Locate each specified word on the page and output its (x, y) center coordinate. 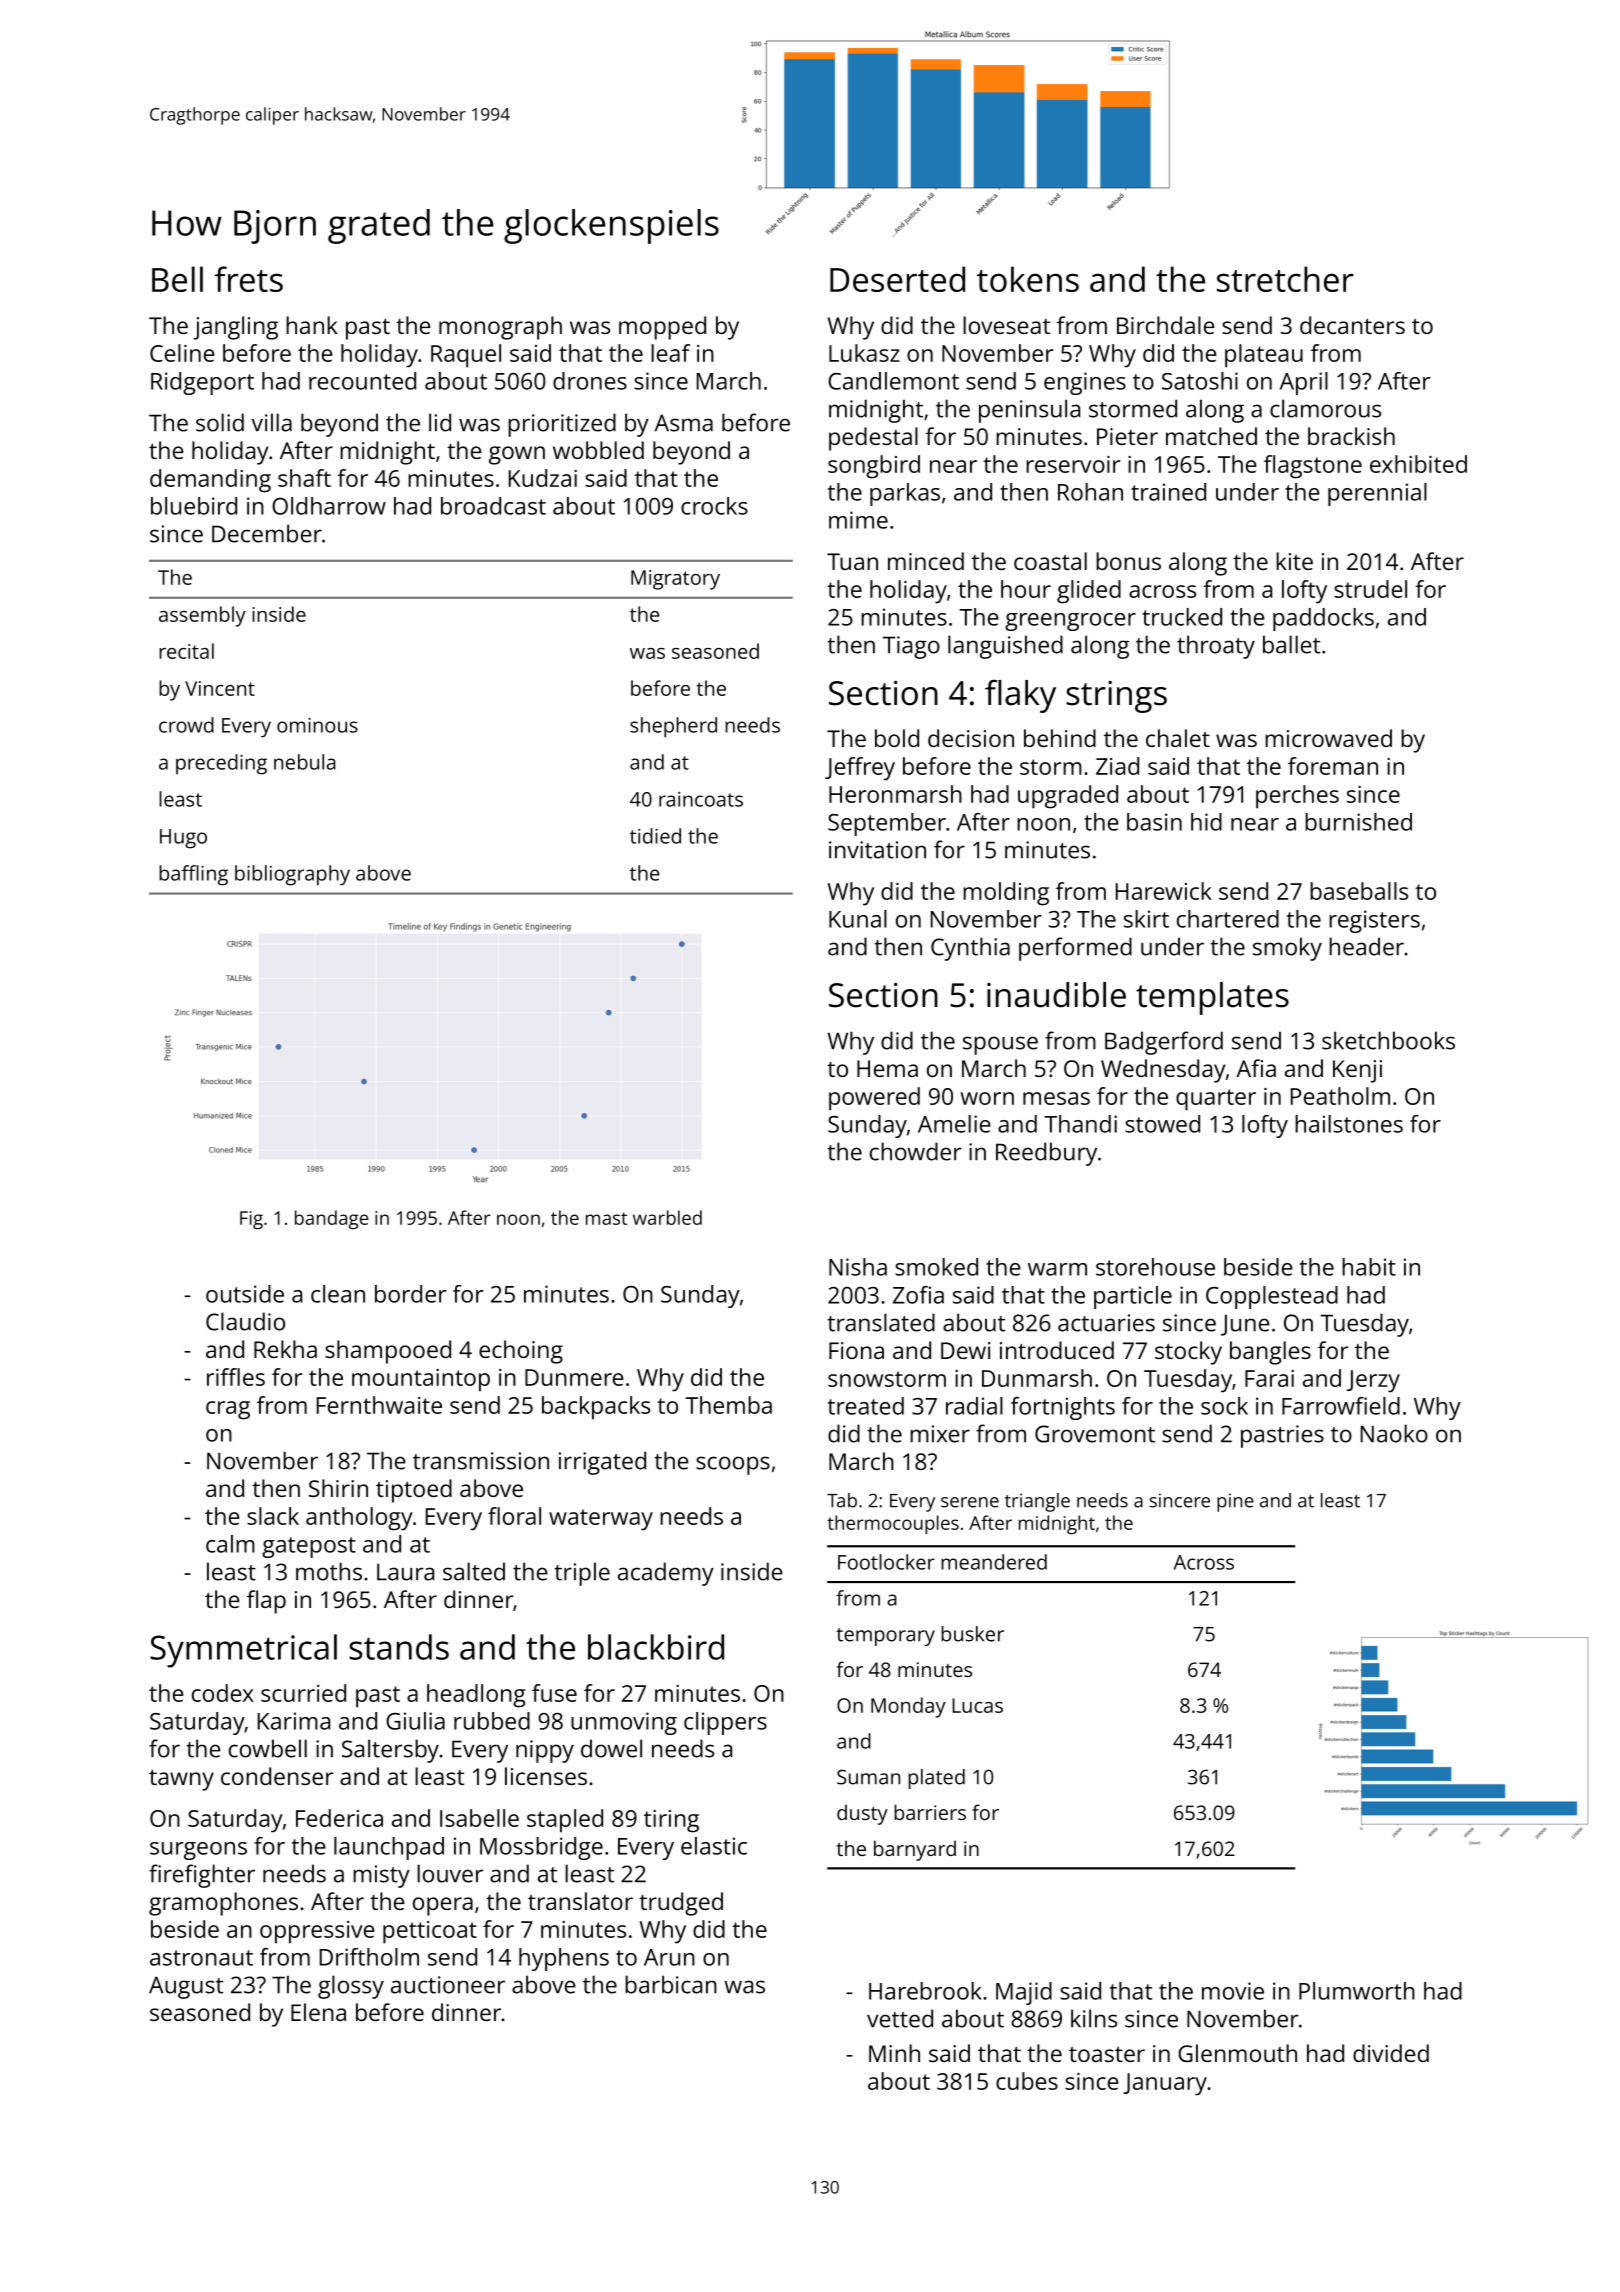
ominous (317, 725)
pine (1235, 1502)
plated (936, 1779)
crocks (714, 506)
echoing (521, 1352)
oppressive (317, 1932)
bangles (1270, 1353)
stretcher (1285, 279)
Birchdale (1166, 325)
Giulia (415, 1721)
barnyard (915, 1850)
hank (312, 325)
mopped (662, 328)
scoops (733, 1465)
